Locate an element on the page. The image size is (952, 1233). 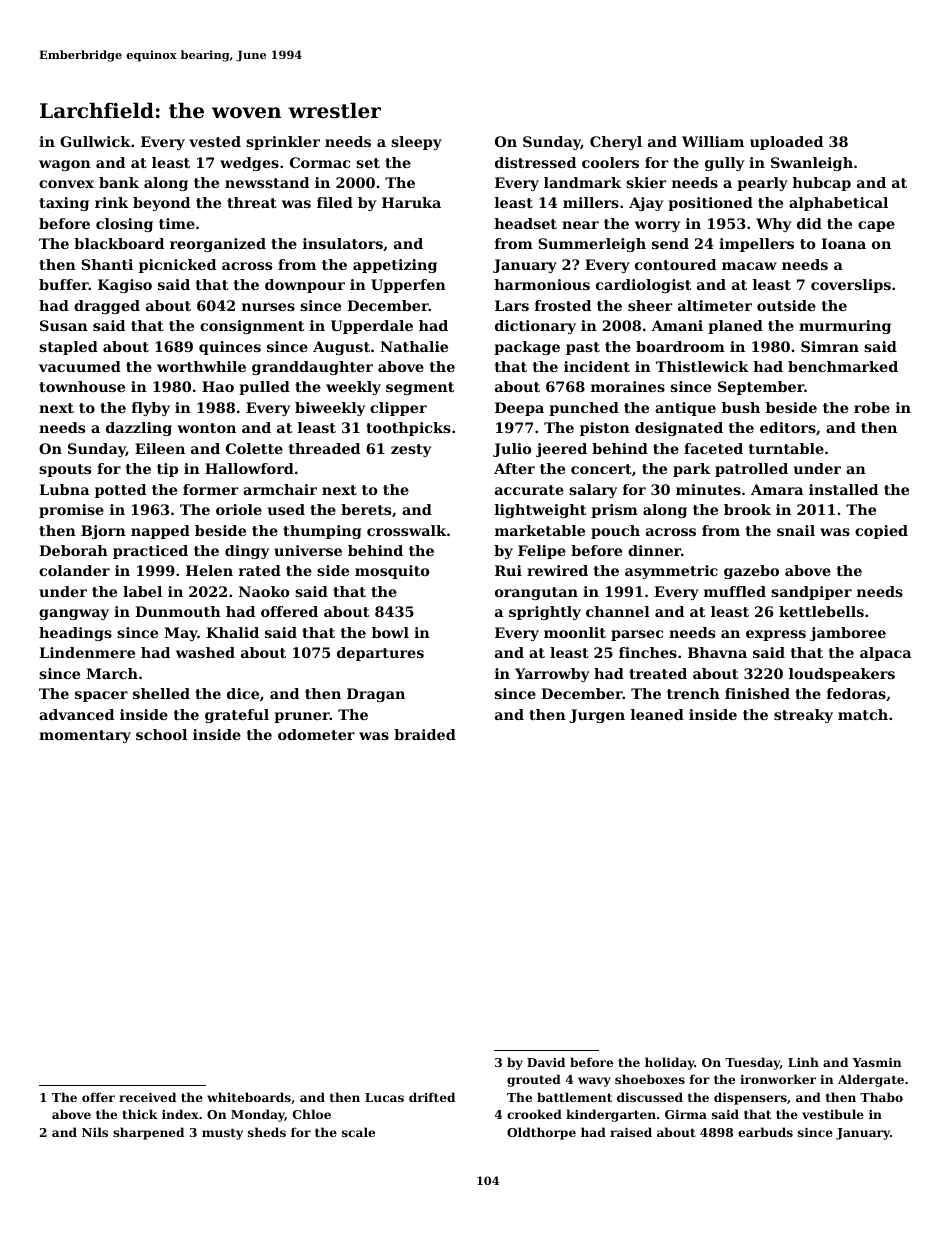
blackboard is located at coordinates (119, 243).
